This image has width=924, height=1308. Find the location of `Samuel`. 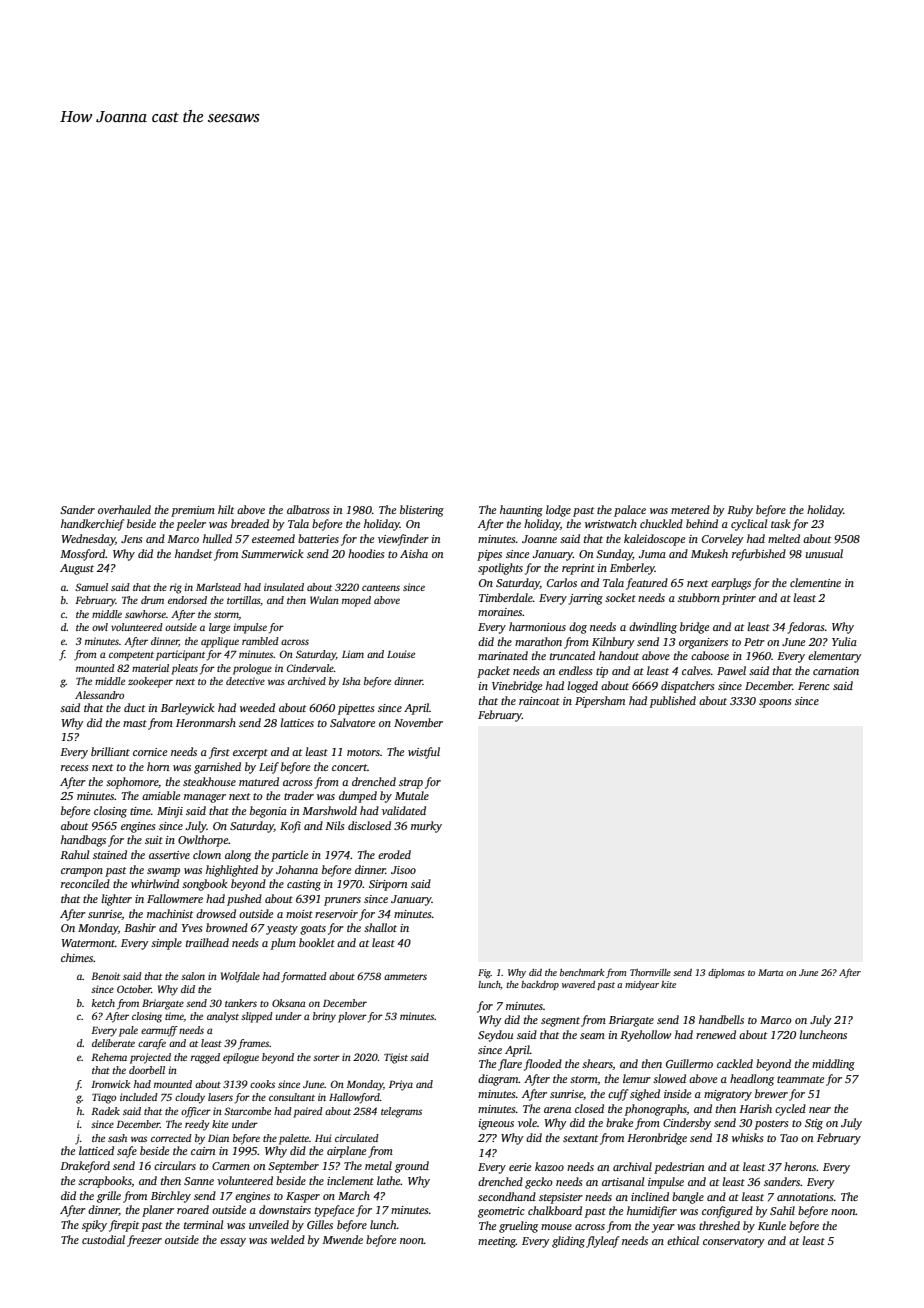

Samuel is located at coordinates (91, 587).
